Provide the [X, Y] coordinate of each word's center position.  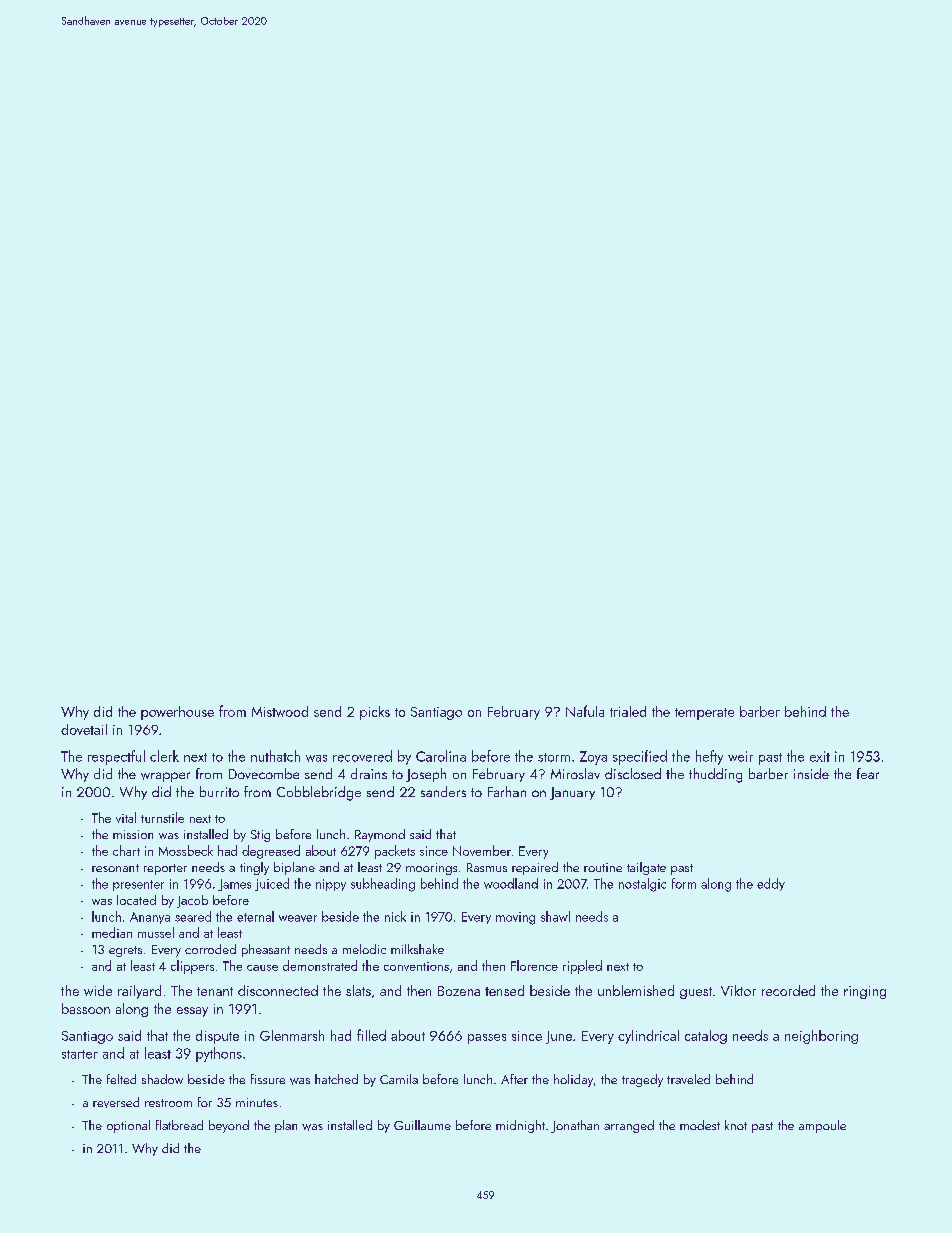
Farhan [507, 791]
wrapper [165, 777]
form [684, 883]
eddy [771, 884]
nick [395, 916]
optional [128, 1126]
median [112, 932]
